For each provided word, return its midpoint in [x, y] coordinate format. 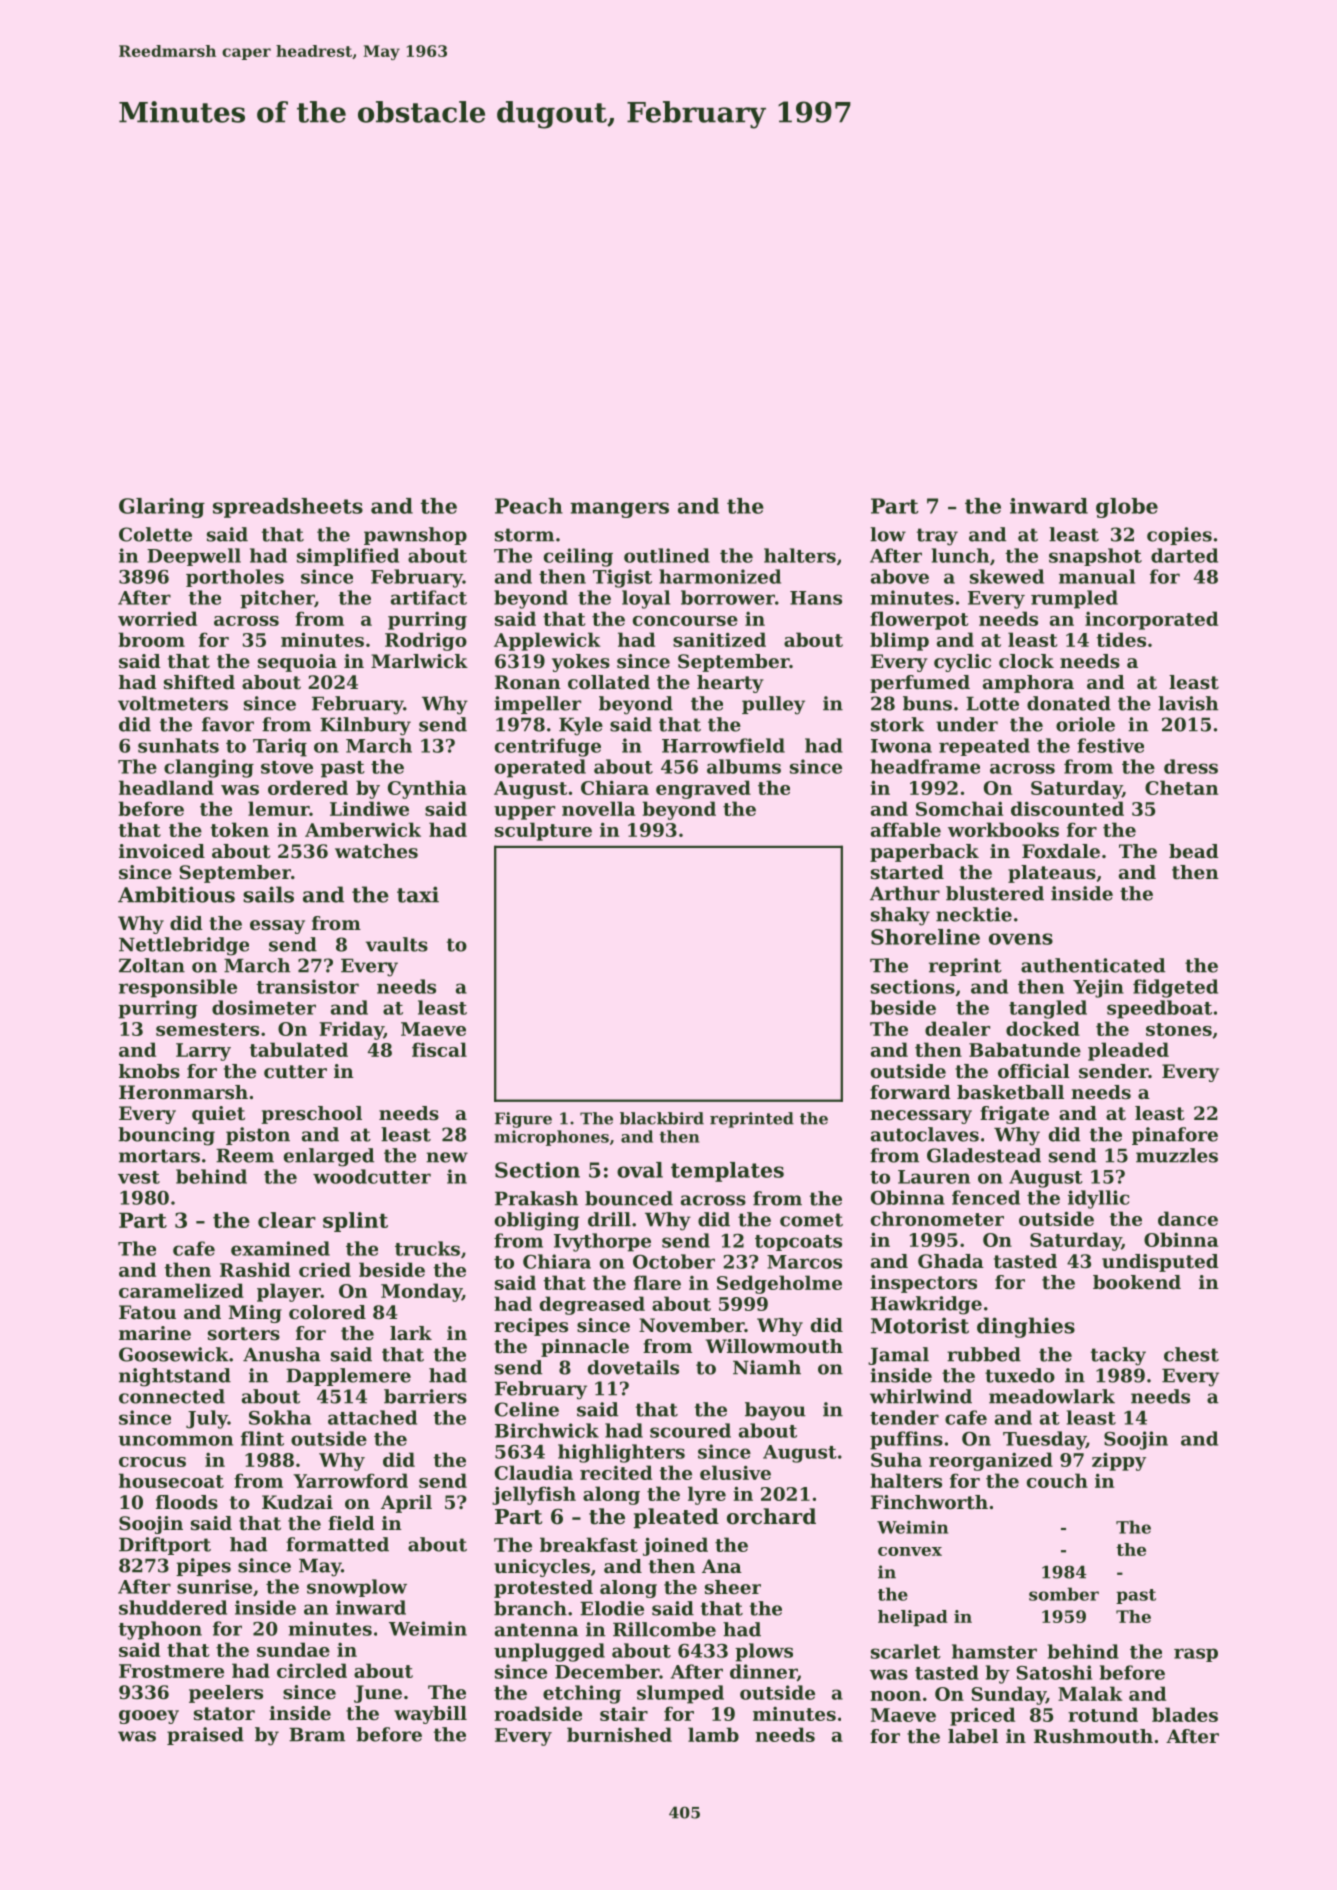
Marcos [804, 1262]
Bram [317, 1734]
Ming [255, 1314]
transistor [307, 986]
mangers [619, 510]
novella [599, 808]
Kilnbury [365, 726]
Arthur [905, 893]
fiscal [439, 1049]
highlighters [621, 1453]
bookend [1137, 1282]
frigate [1014, 1115]
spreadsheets [288, 508]
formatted [337, 1544]
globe [1127, 508]
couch [1057, 1480]
